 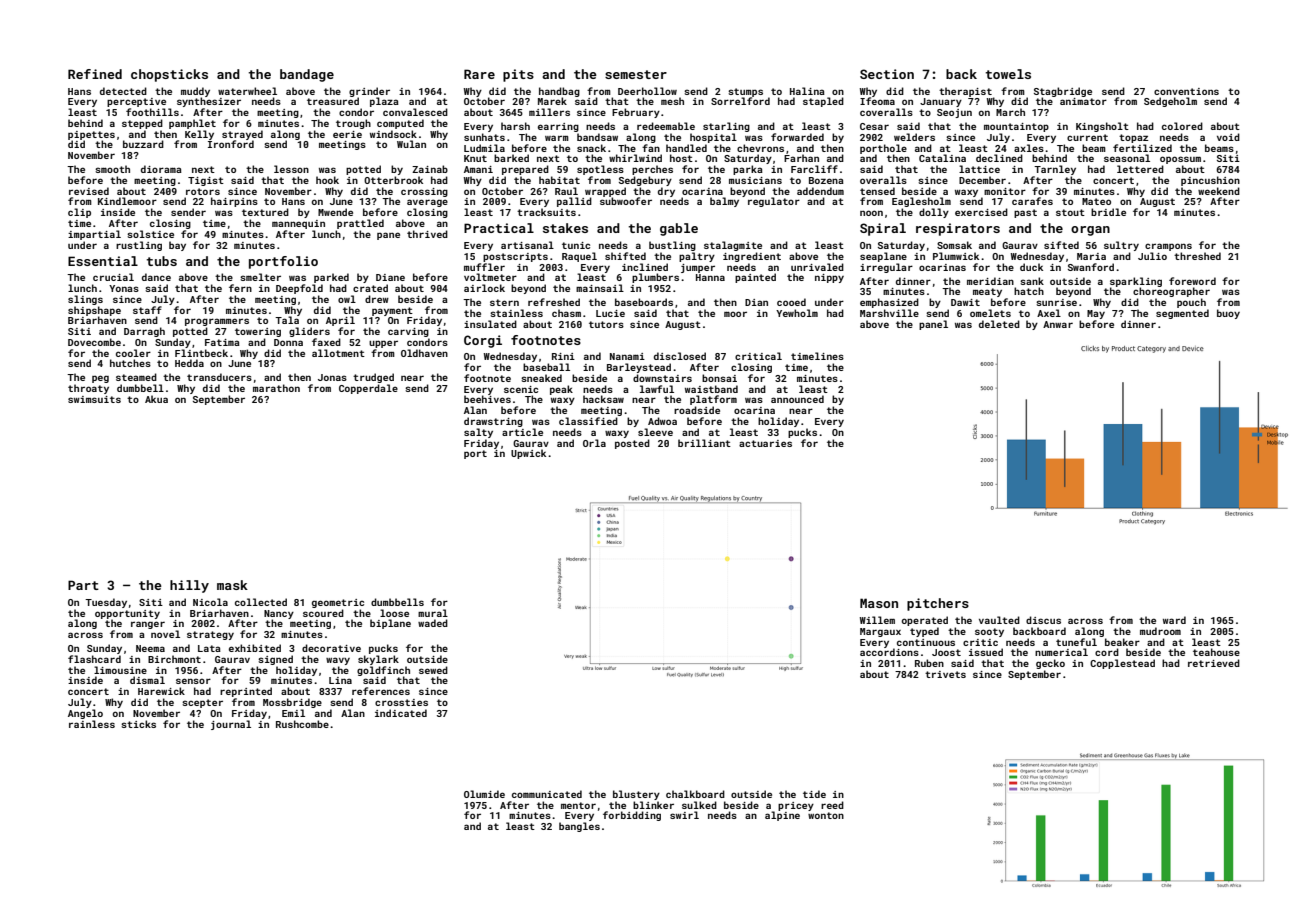 What do you see at coordinates (338, 603) in the screenshot?
I see `geometric` at bounding box center [338, 603].
